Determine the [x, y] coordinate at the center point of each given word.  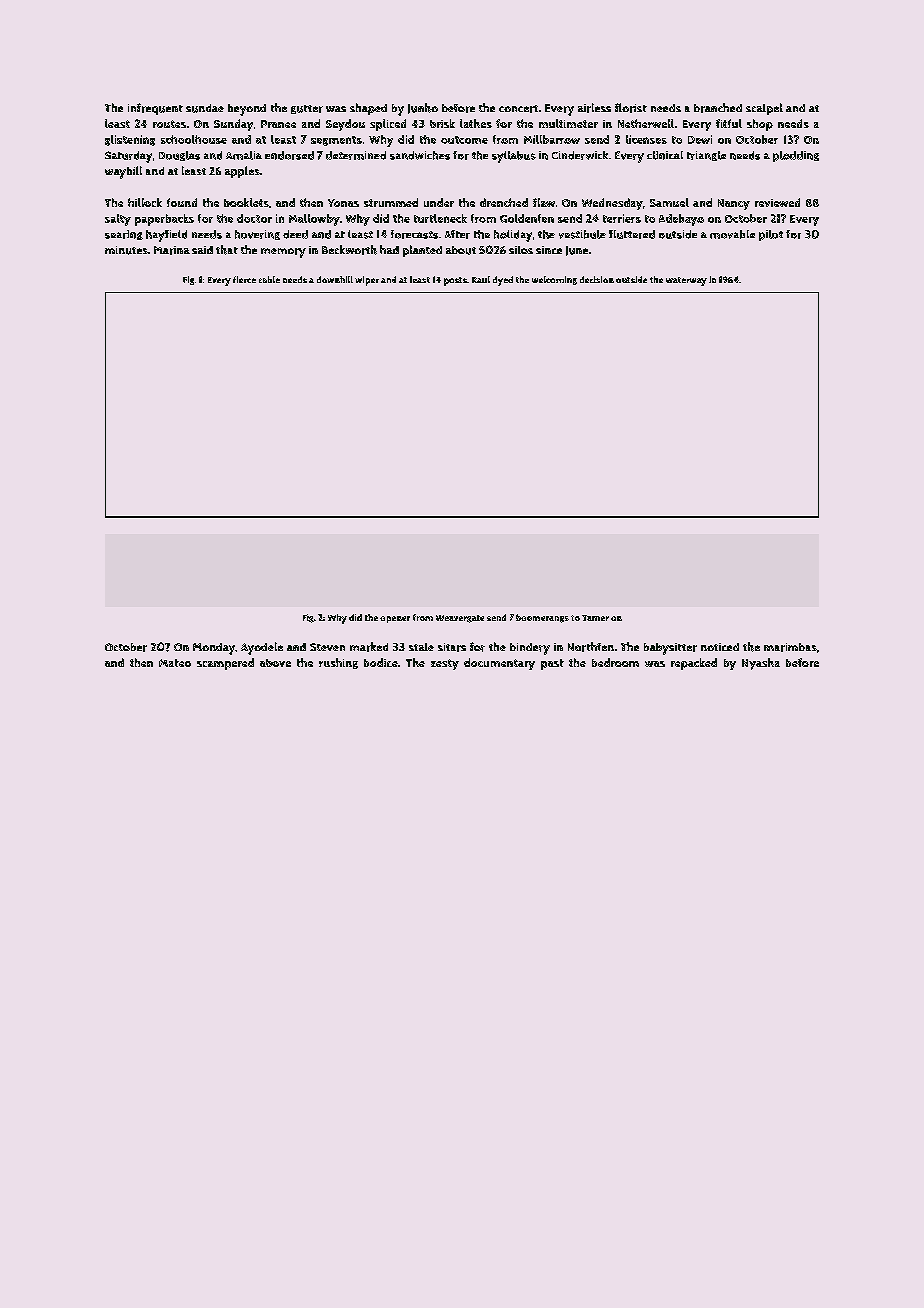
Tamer [595, 618]
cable [269, 279]
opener [395, 619]
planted [422, 251]
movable [732, 234]
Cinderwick [580, 155]
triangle [706, 156]
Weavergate [460, 619]
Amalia [244, 155]
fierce [244, 279]
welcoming [554, 280]
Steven [327, 647]
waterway [686, 281]
